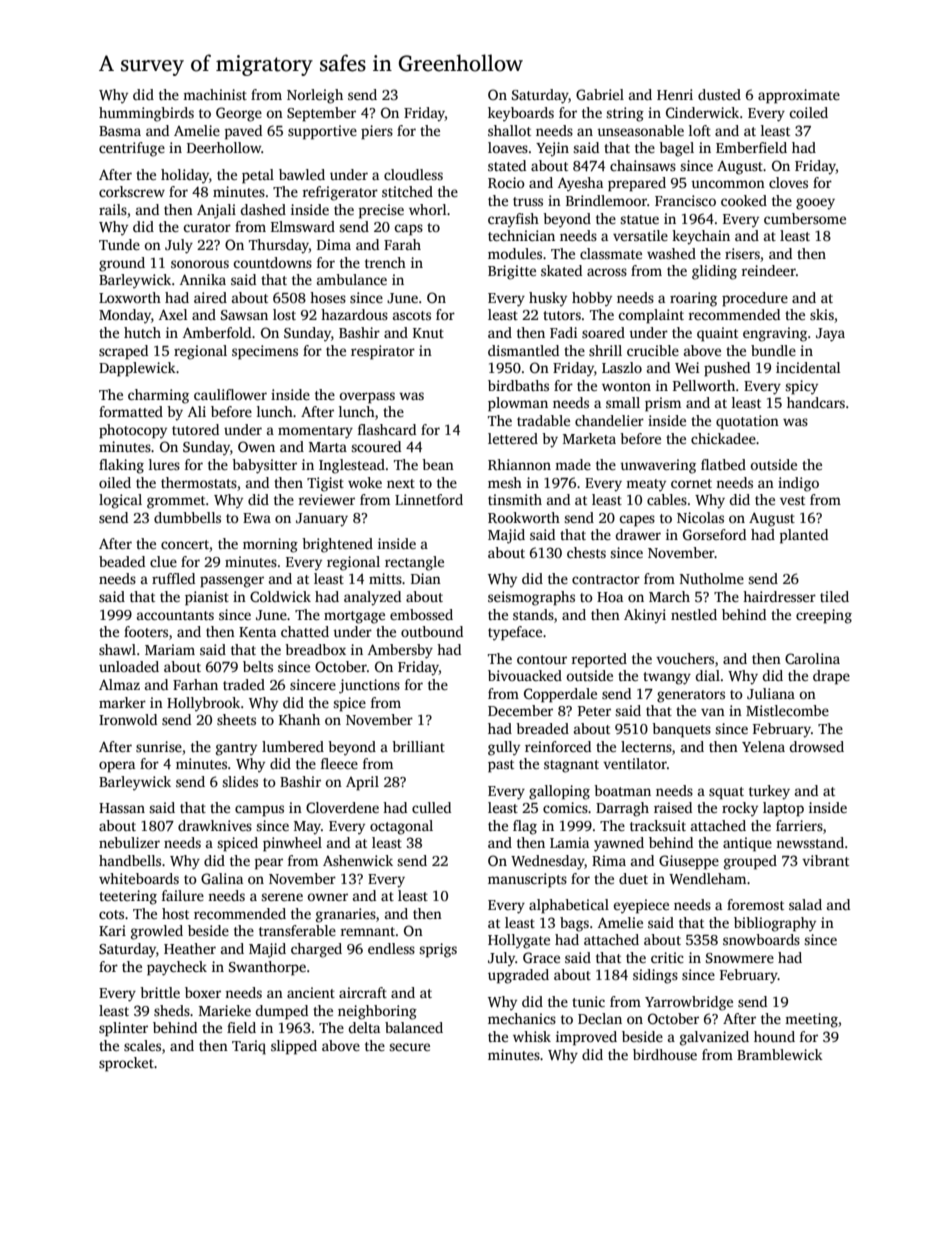 This screenshot has height=1233, width=952. What do you see at coordinates (142, 1045) in the screenshot?
I see `scales` at bounding box center [142, 1045].
